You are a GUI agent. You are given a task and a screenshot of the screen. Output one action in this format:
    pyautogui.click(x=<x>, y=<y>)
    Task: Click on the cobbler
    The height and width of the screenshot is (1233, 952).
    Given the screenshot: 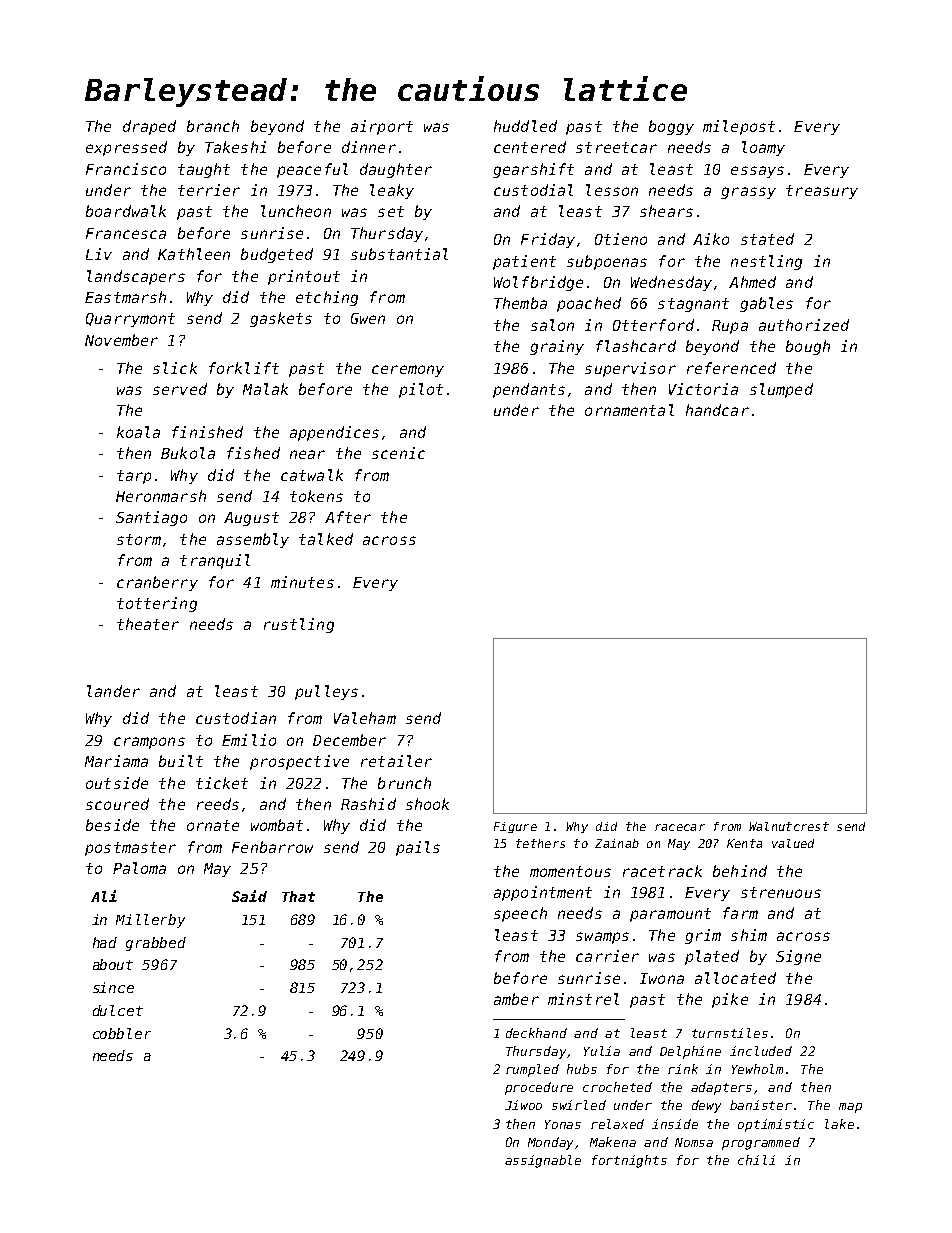 What is the action you would take?
    pyautogui.click(x=122, y=1033)
